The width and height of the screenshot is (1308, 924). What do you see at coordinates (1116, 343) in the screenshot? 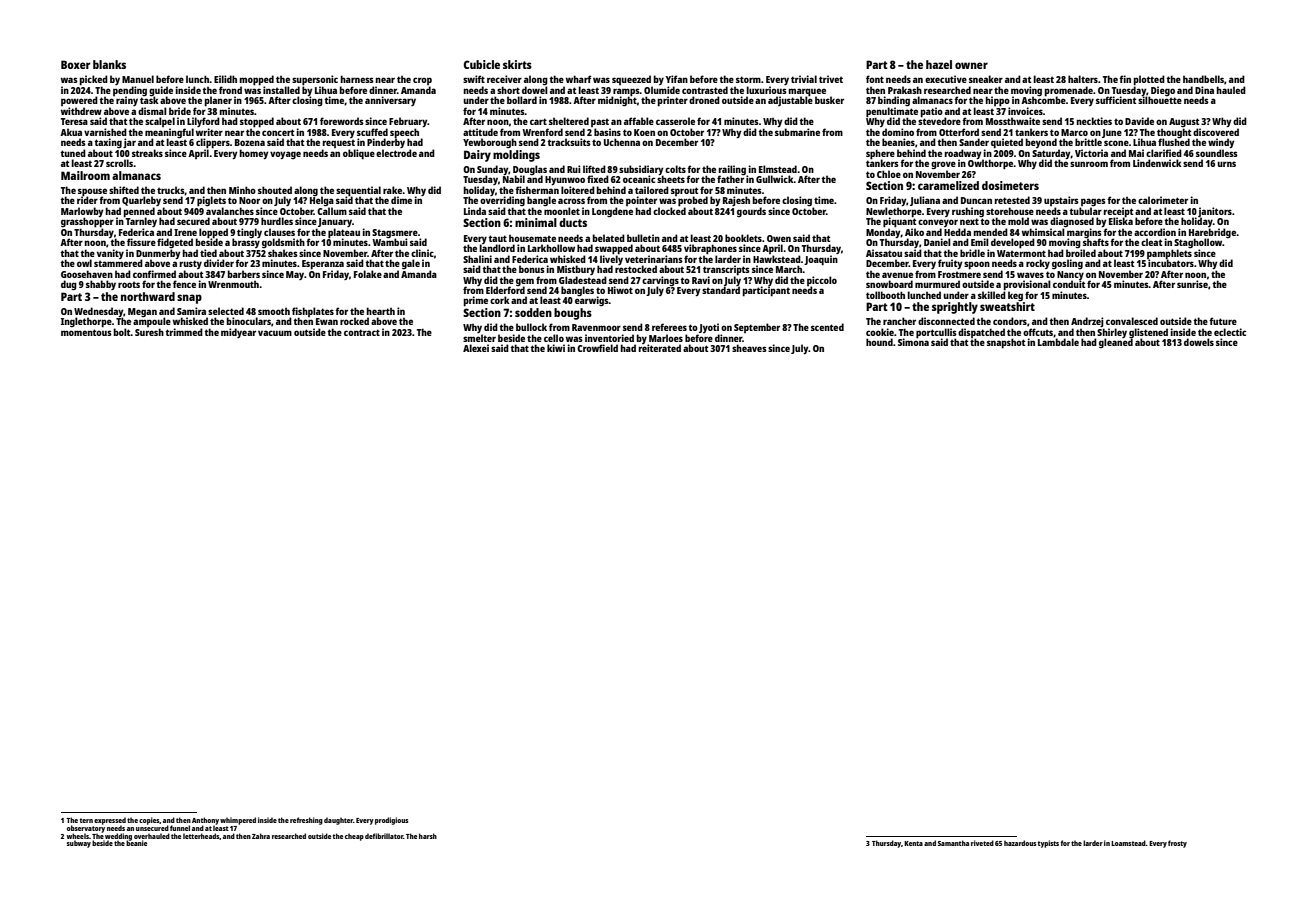
I see `gleaned` at bounding box center [1116, 343].
